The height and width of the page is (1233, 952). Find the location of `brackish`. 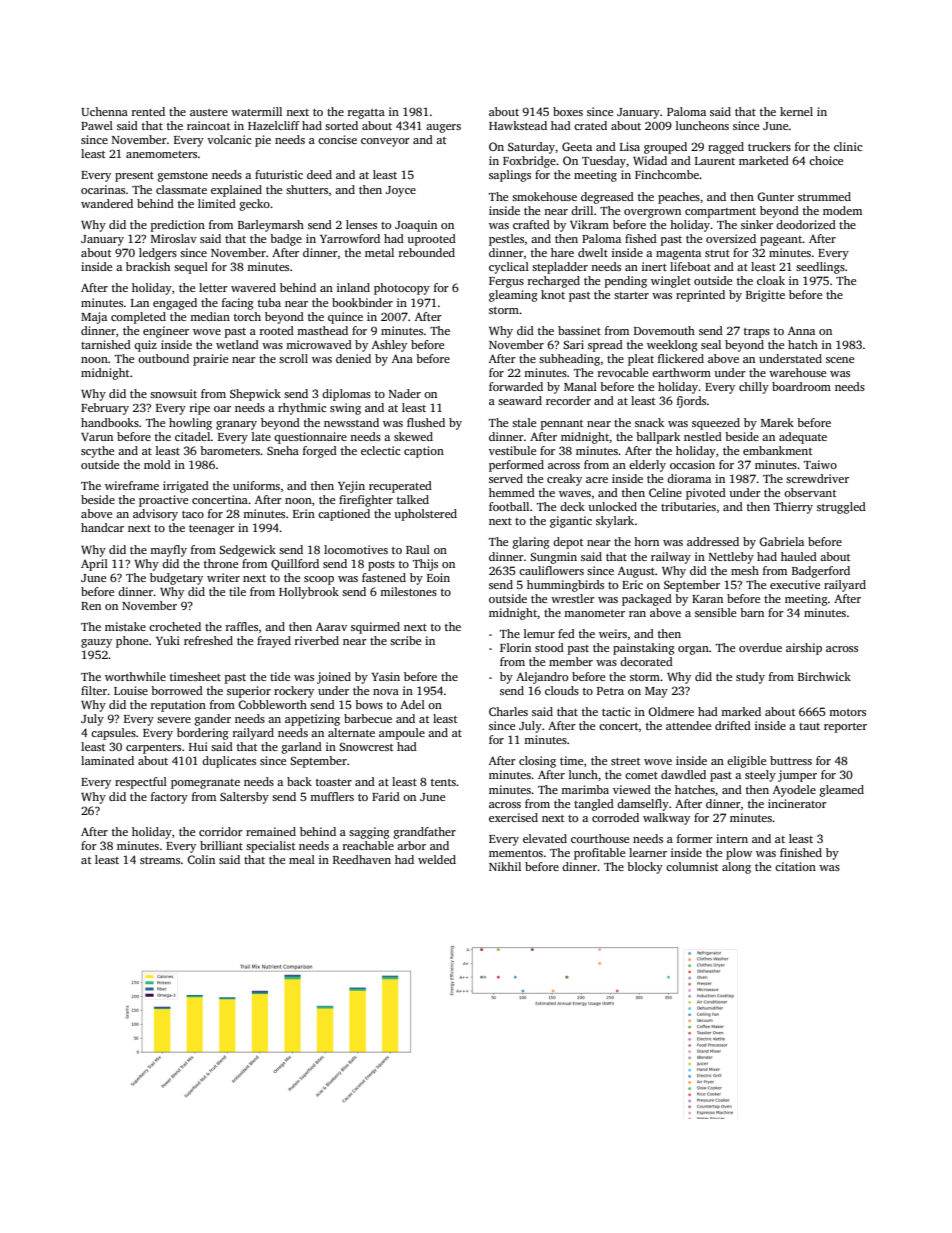

brackish is located at coordinates (148, 266).
